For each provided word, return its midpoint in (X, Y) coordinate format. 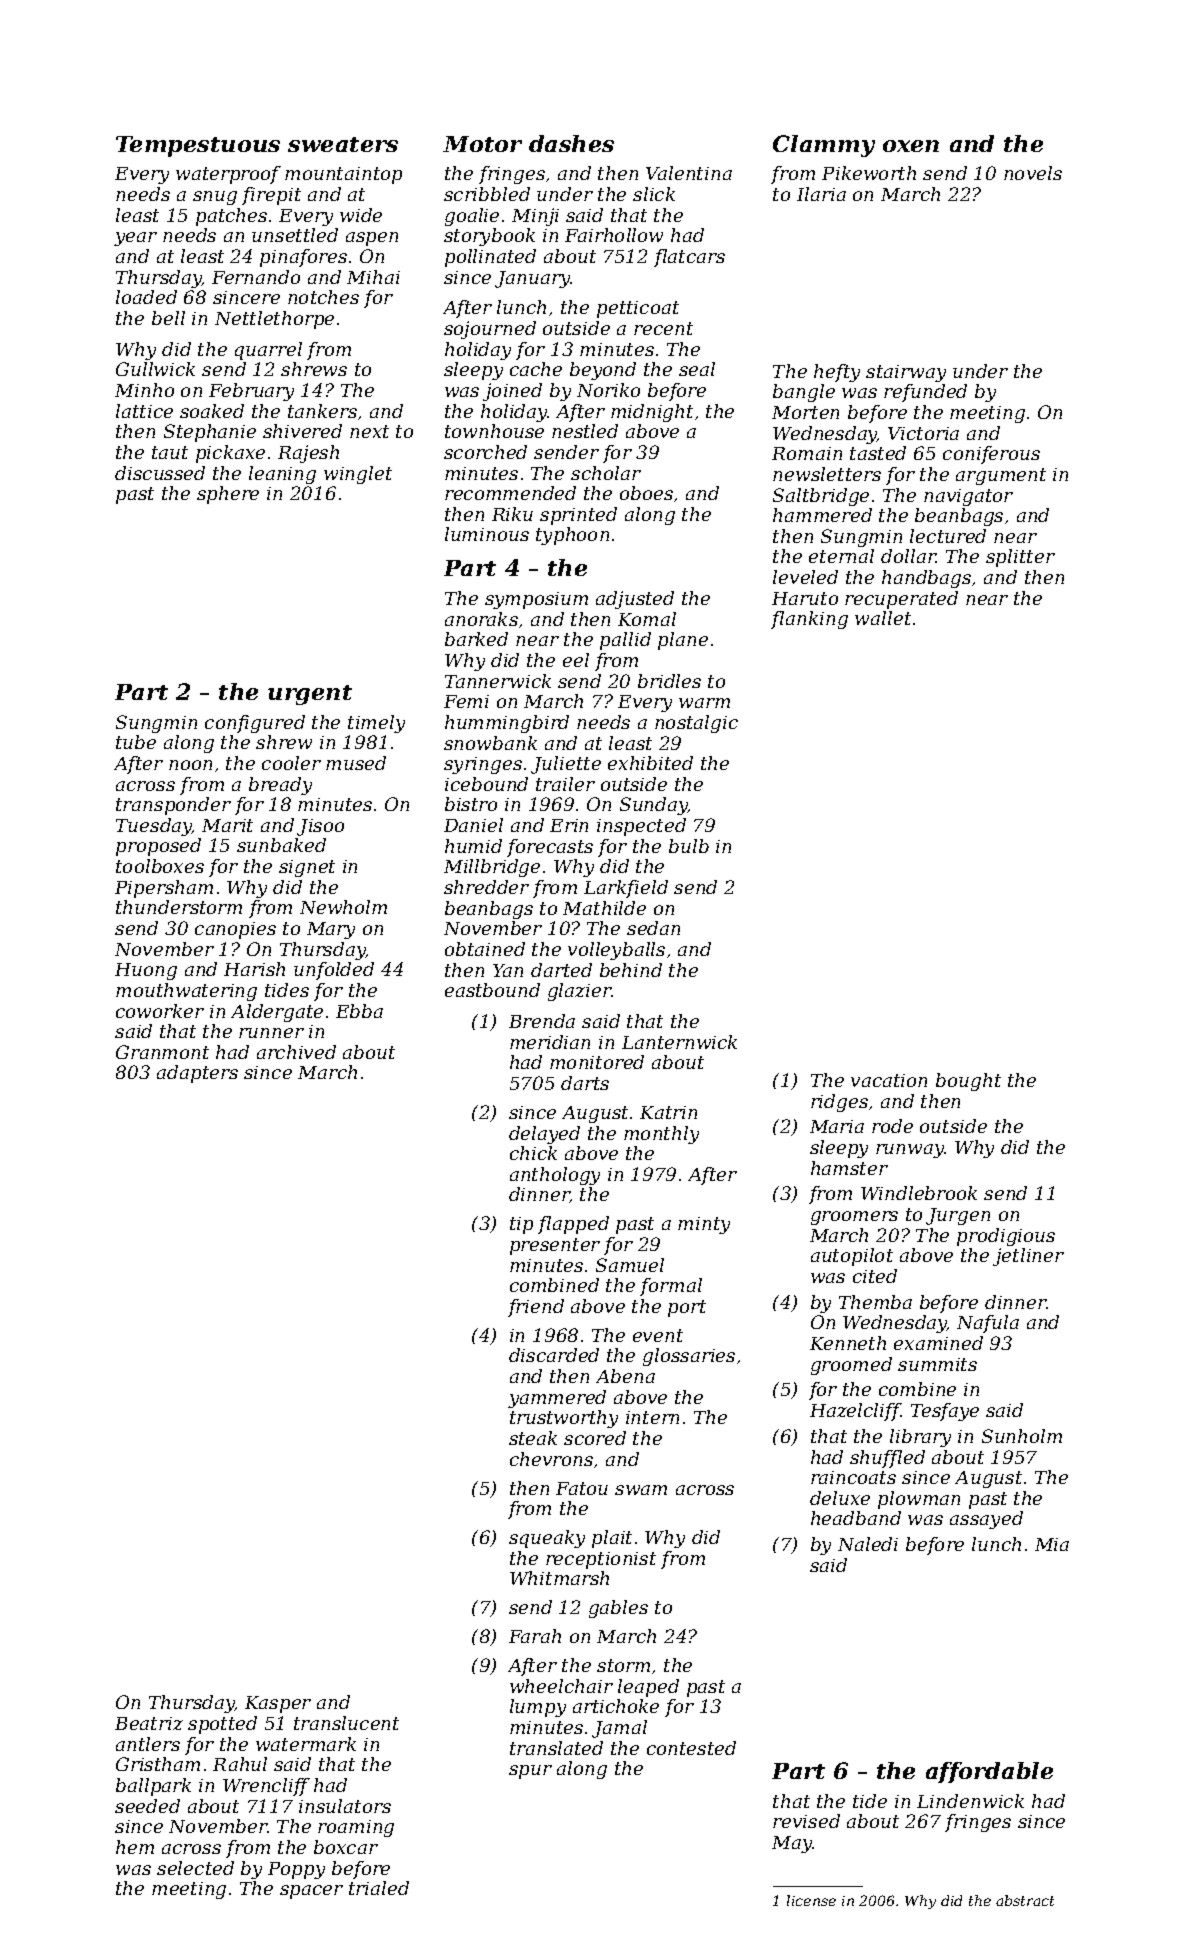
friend (536, 1308)
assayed (986, 1520)
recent (663, 328)
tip (521, 1225)
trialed (379, 1888)
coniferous (991, 455)
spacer (311, 1892)
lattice (144, 411)
